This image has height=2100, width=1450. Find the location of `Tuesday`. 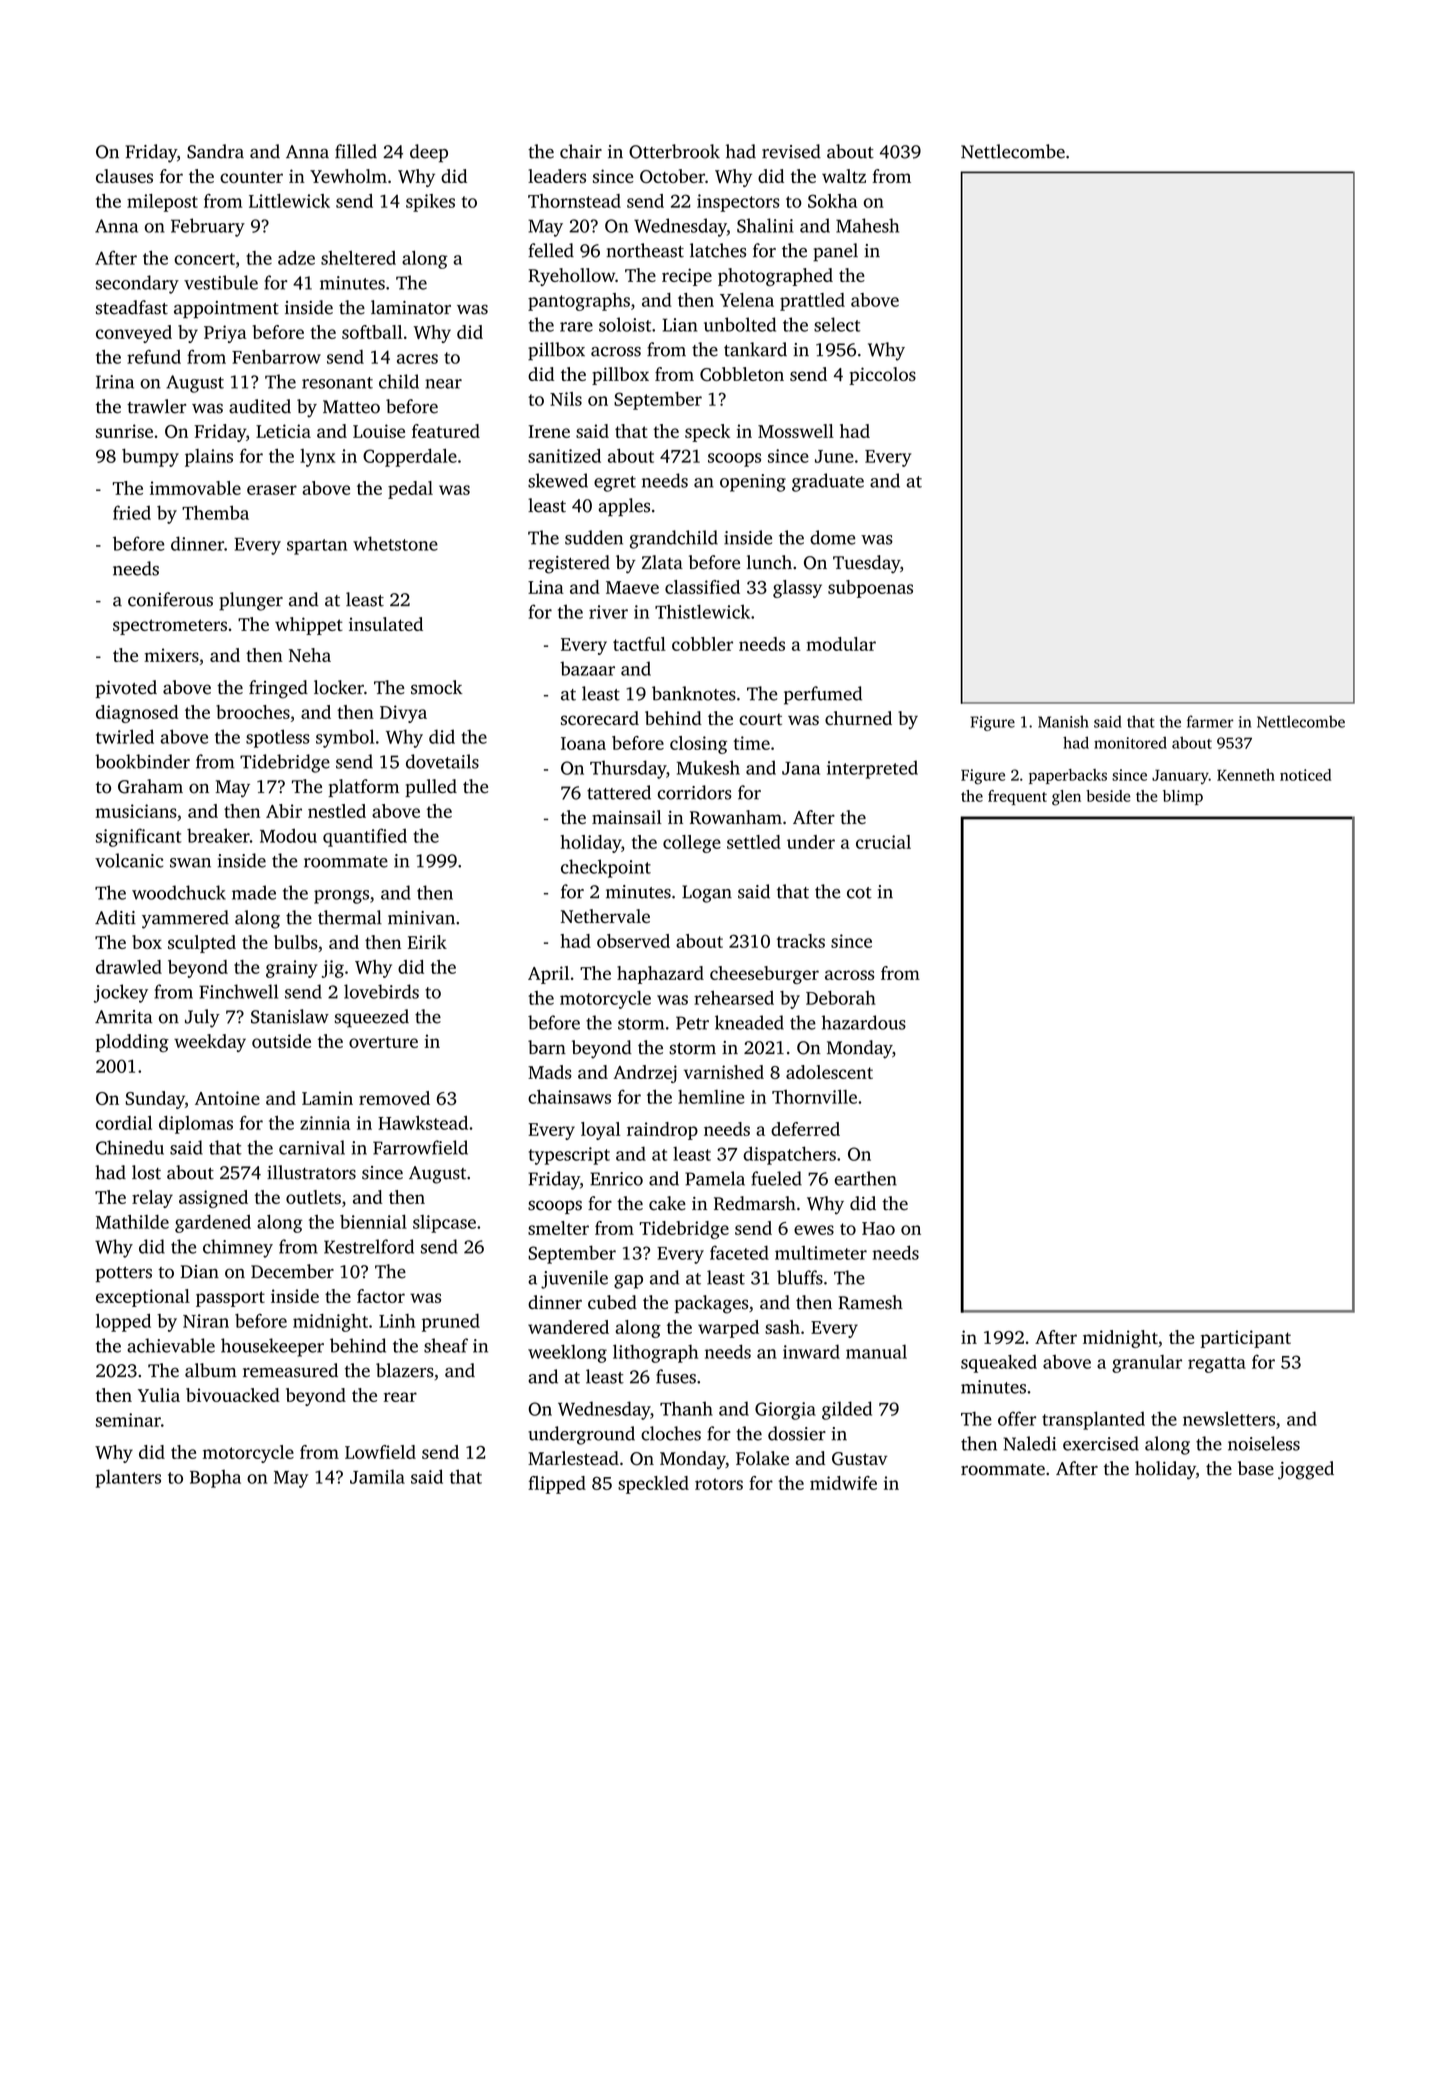

Tuesday is located at coordinates (866, 564).
